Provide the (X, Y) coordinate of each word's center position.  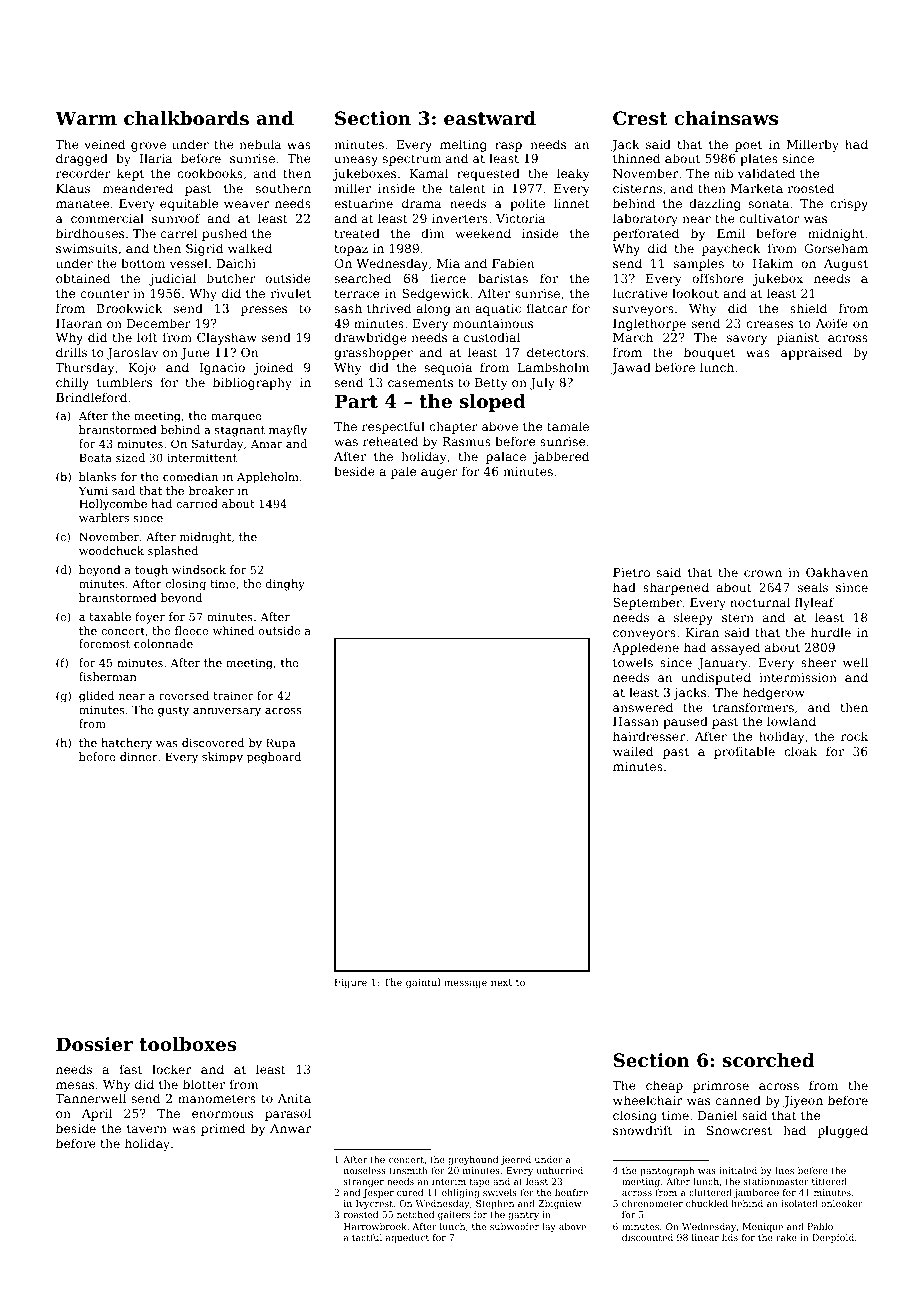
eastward (490, 118)
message (465, 984)
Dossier (94, 1044)
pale (403, 472)
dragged (82, 159)
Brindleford (91, 397)
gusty (173, 711)
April (97, 1114)
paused (685, 722)
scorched (768, 1060)
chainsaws (726, 118)
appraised (811, 353)
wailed (633, 751)
